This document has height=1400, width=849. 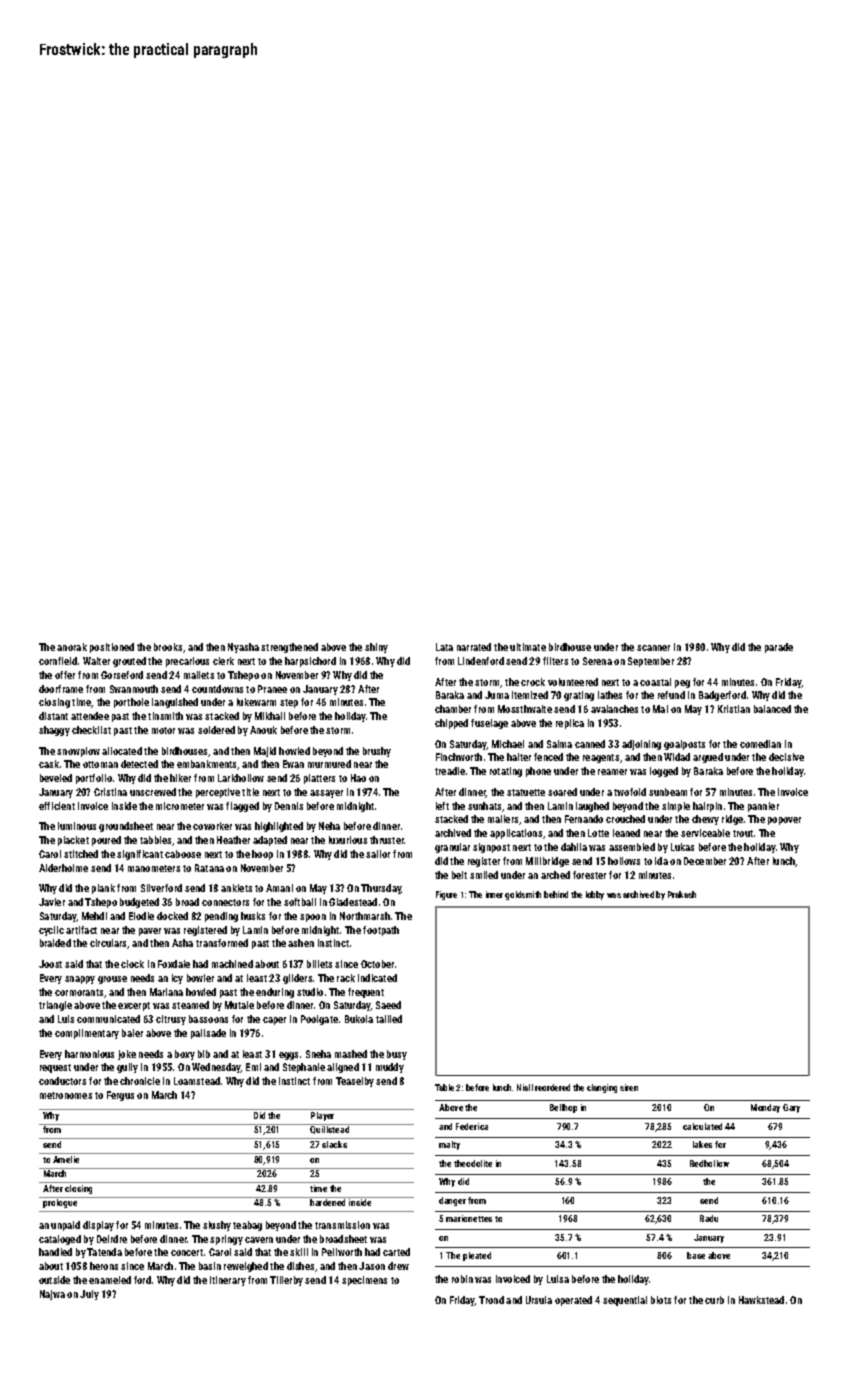 I want to click on December, so click(x=705, y=861).
